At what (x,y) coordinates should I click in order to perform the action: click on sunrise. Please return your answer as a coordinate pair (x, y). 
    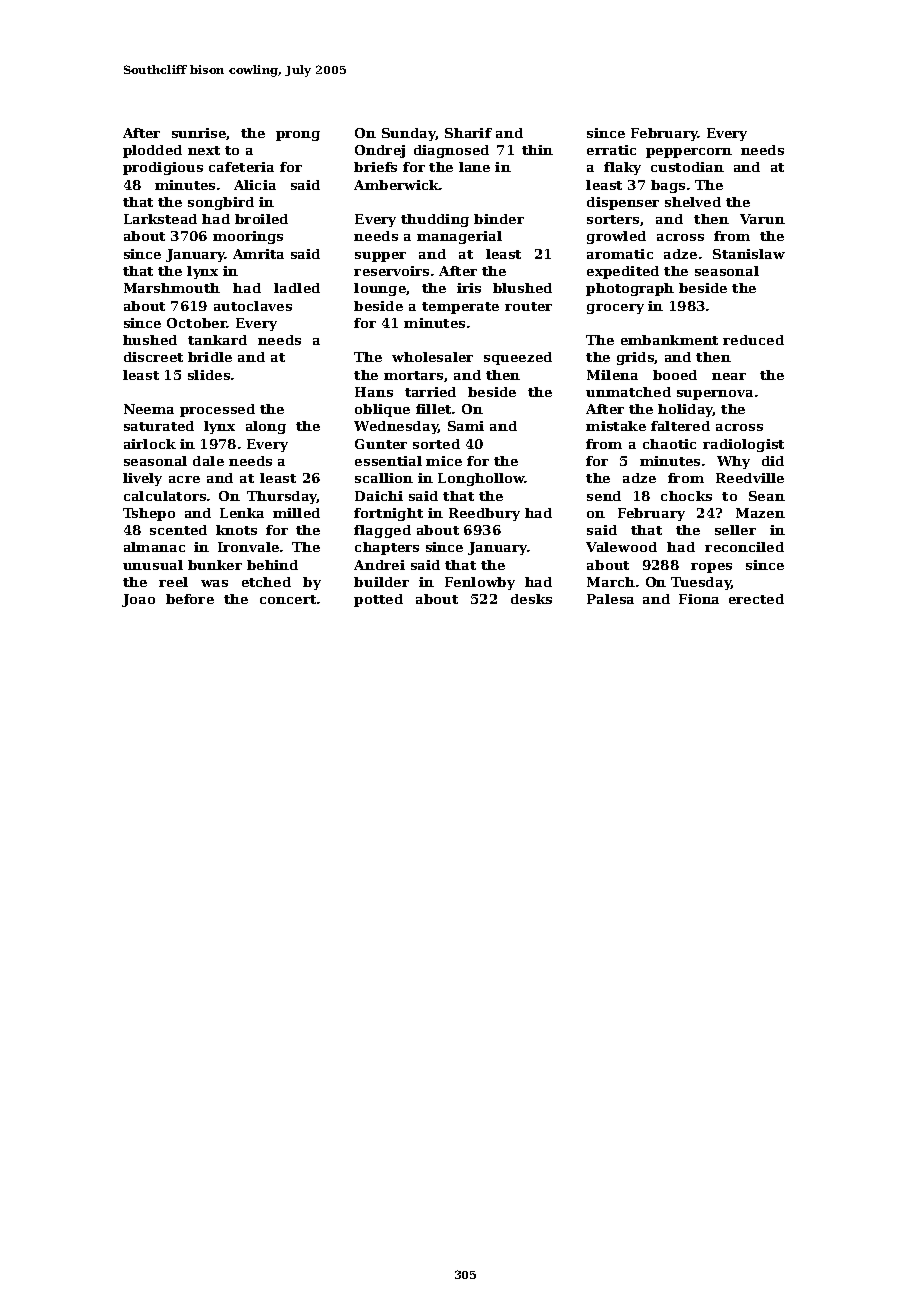
    Looking at the image, I should click on (199, 133).
